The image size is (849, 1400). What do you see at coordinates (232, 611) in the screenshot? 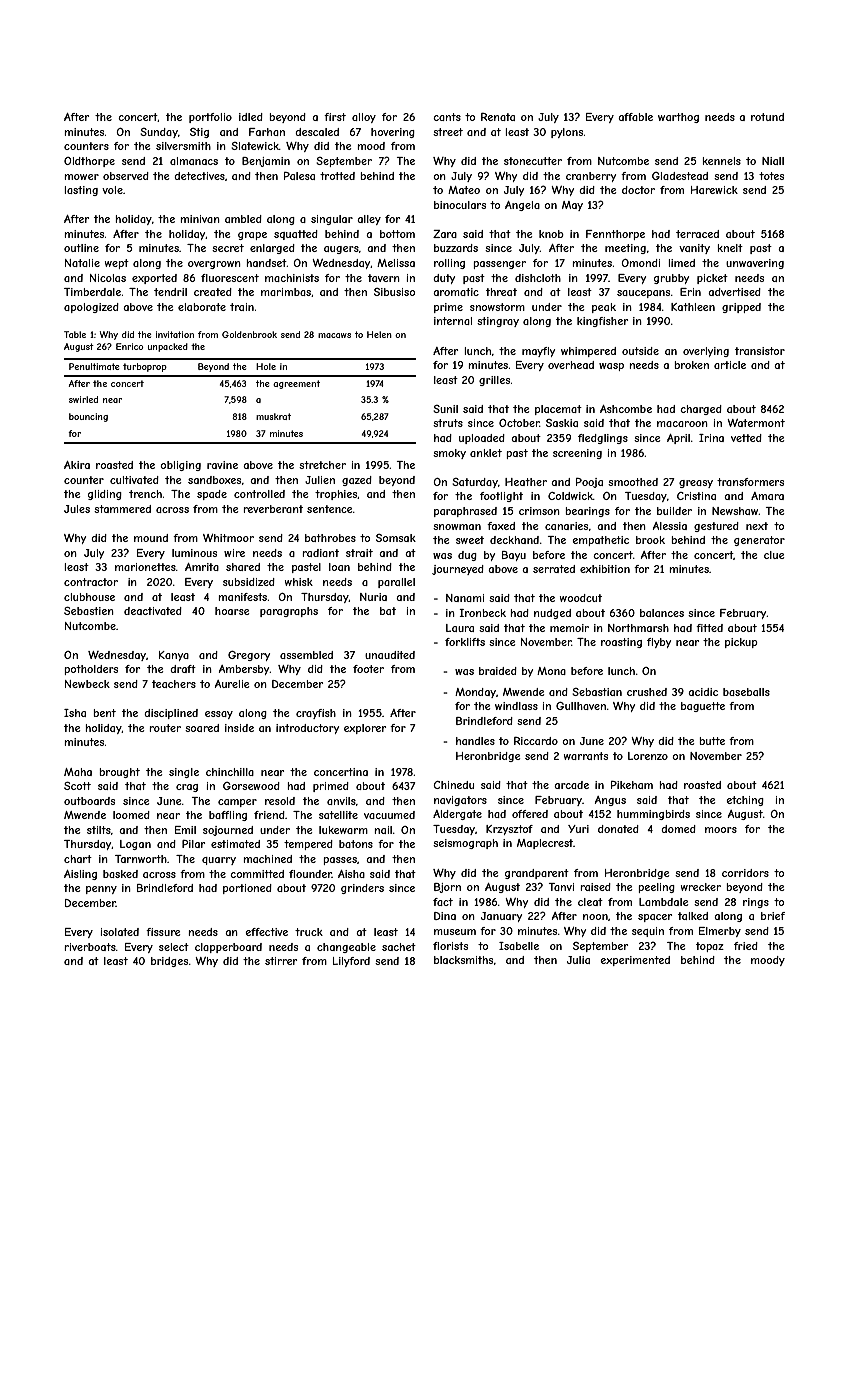
I see `hoarse` at bounding box center [232, 611].
